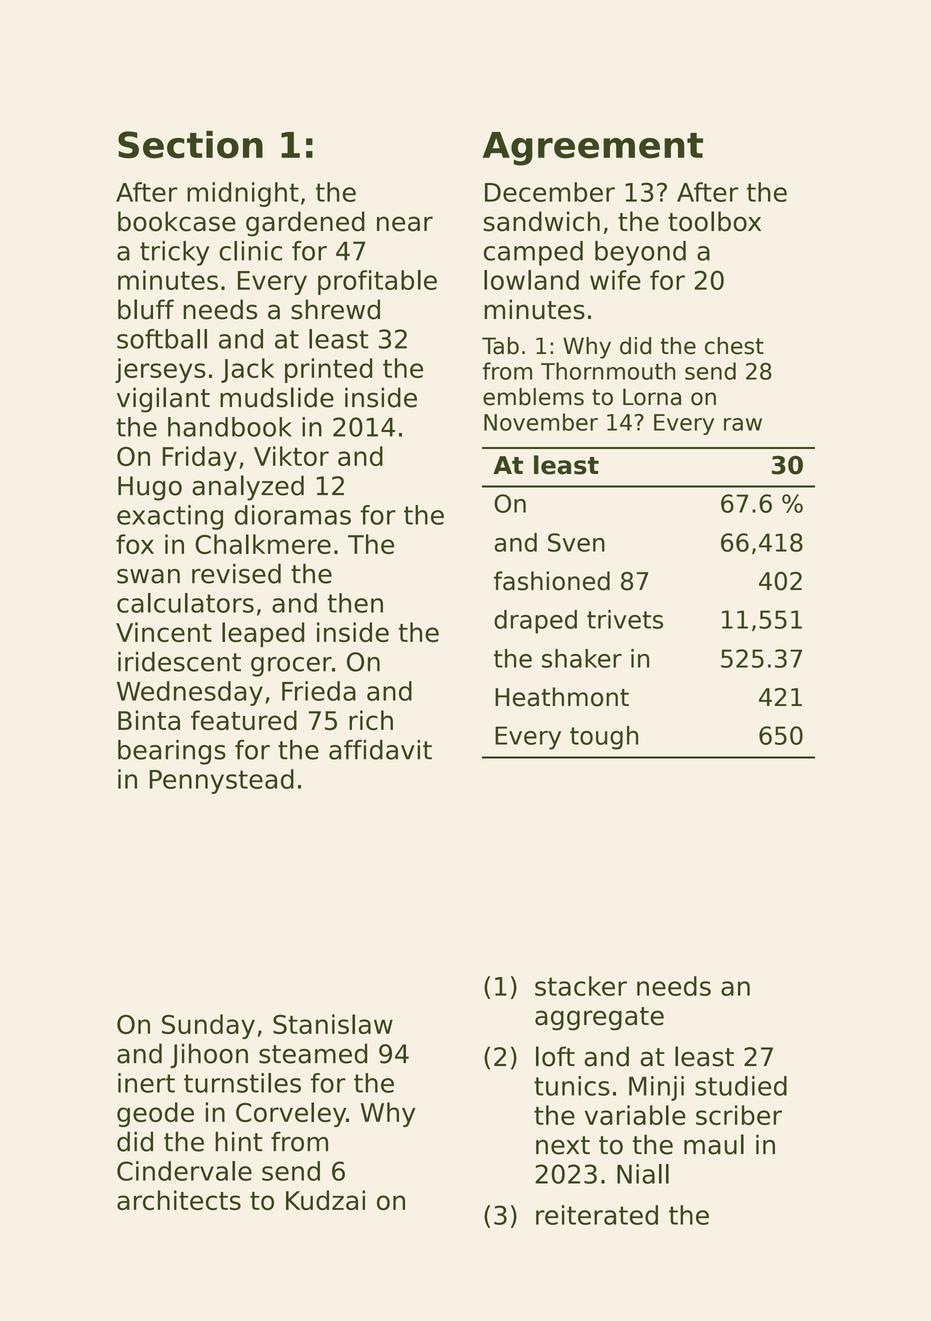  I want to click on Corveley, so click(291, 1114).
